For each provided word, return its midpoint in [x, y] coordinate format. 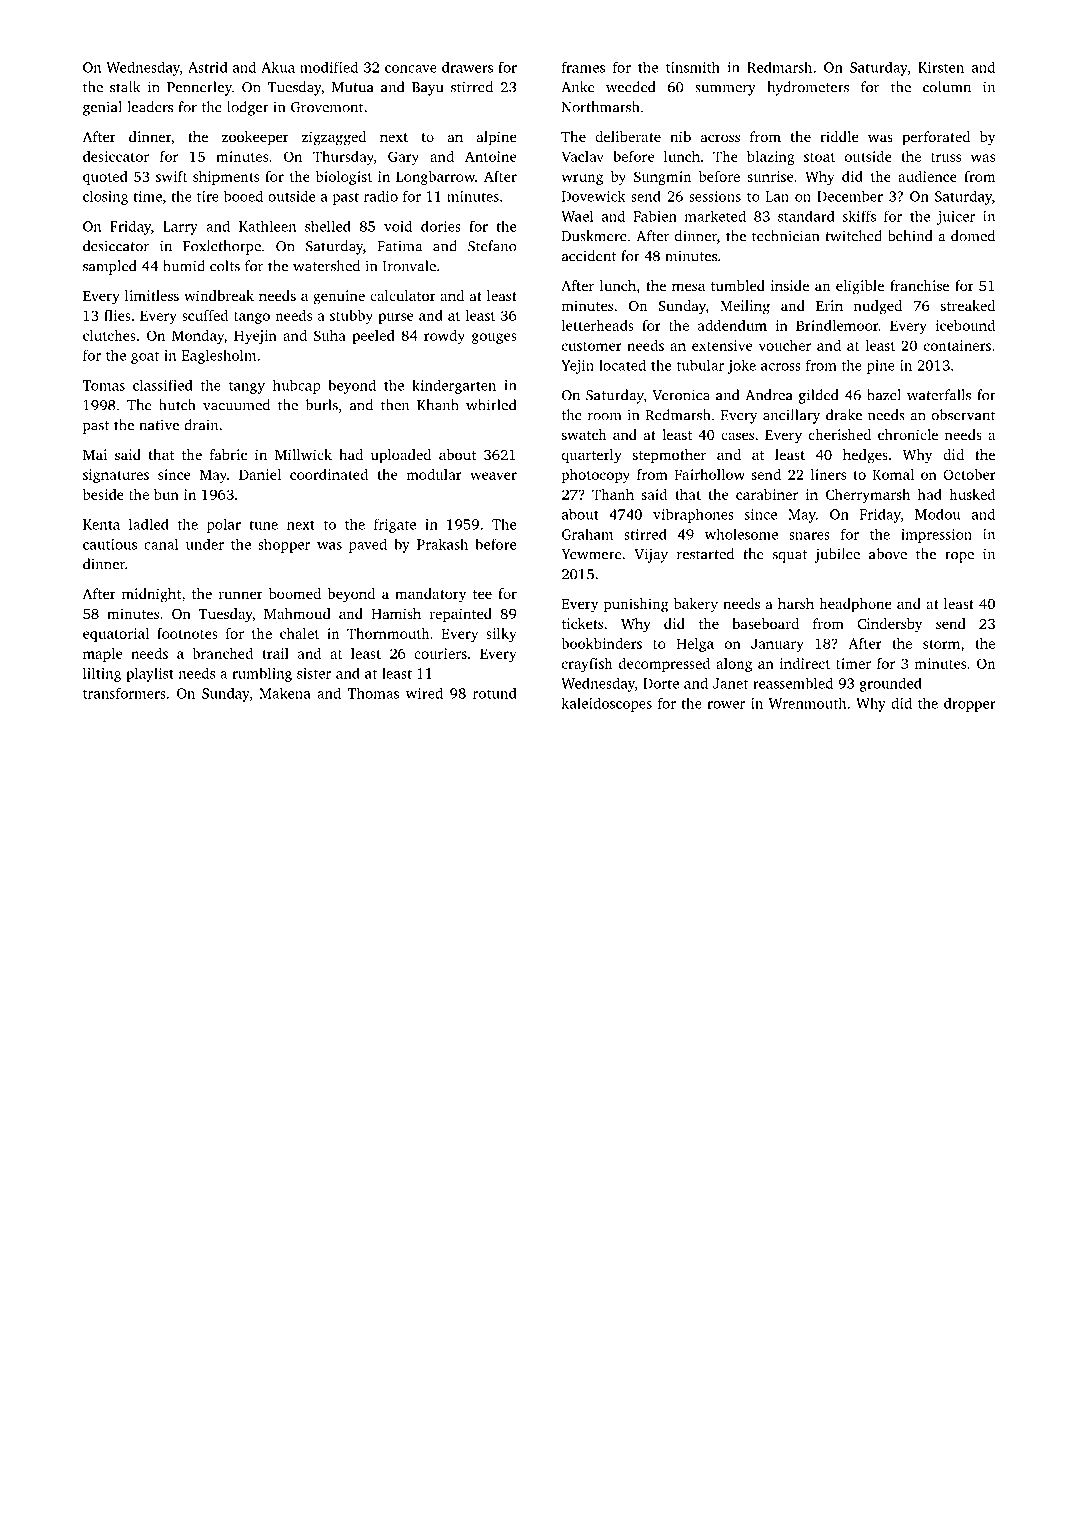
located [622, 365]
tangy [247, 387]
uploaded [401, 456]
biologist [344, 178]
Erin [829, 305]
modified [329, 67]
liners [828, 474]
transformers [124, 693]
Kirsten [941, 67]
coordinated [329, 474]
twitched [853, 236]
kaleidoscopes [606, 704]
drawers [467, 67]
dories [441, 226]
